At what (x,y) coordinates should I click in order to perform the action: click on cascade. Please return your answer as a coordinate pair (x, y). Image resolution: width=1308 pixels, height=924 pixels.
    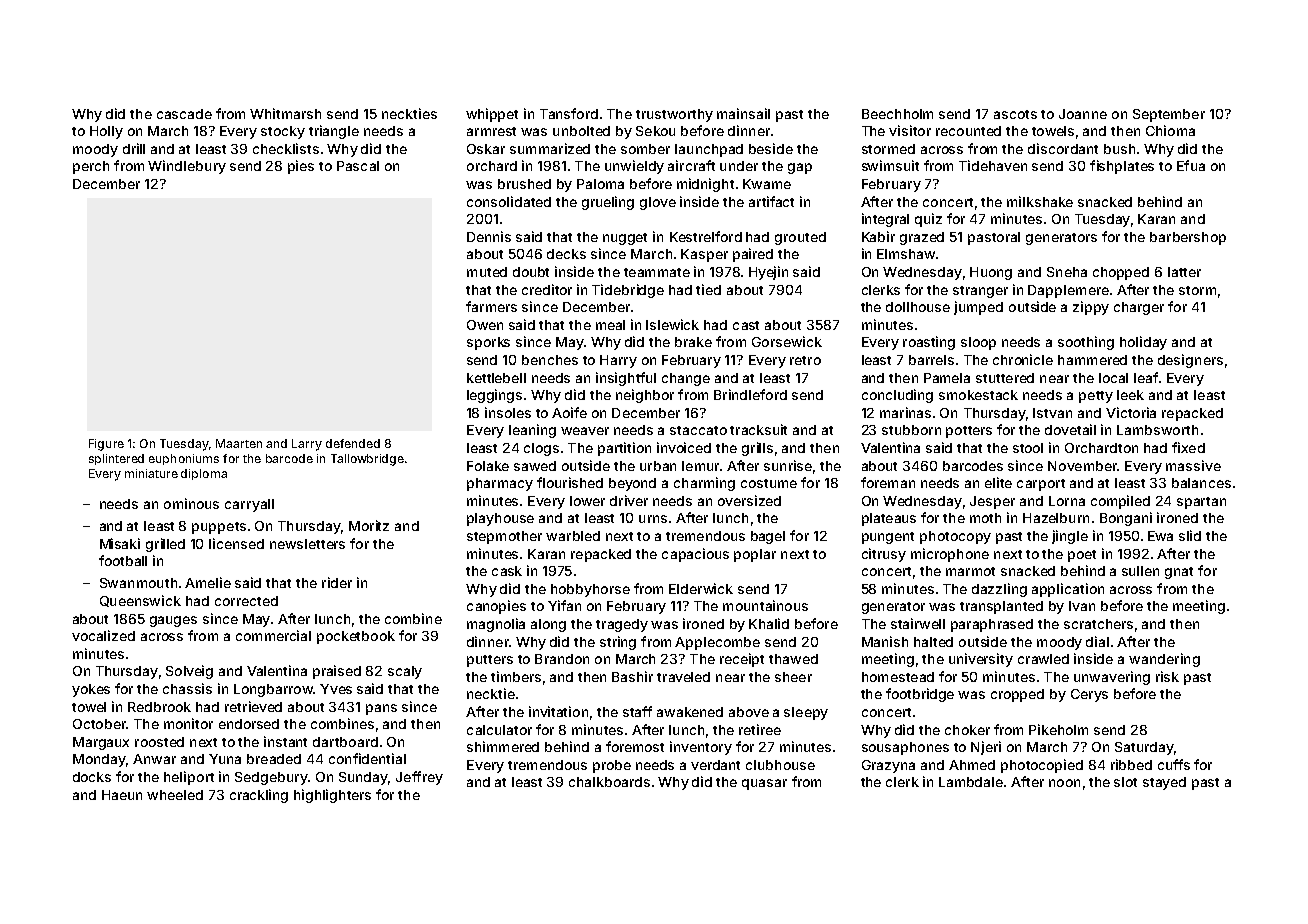
    Looking at the image, I should click on (184, 114).
